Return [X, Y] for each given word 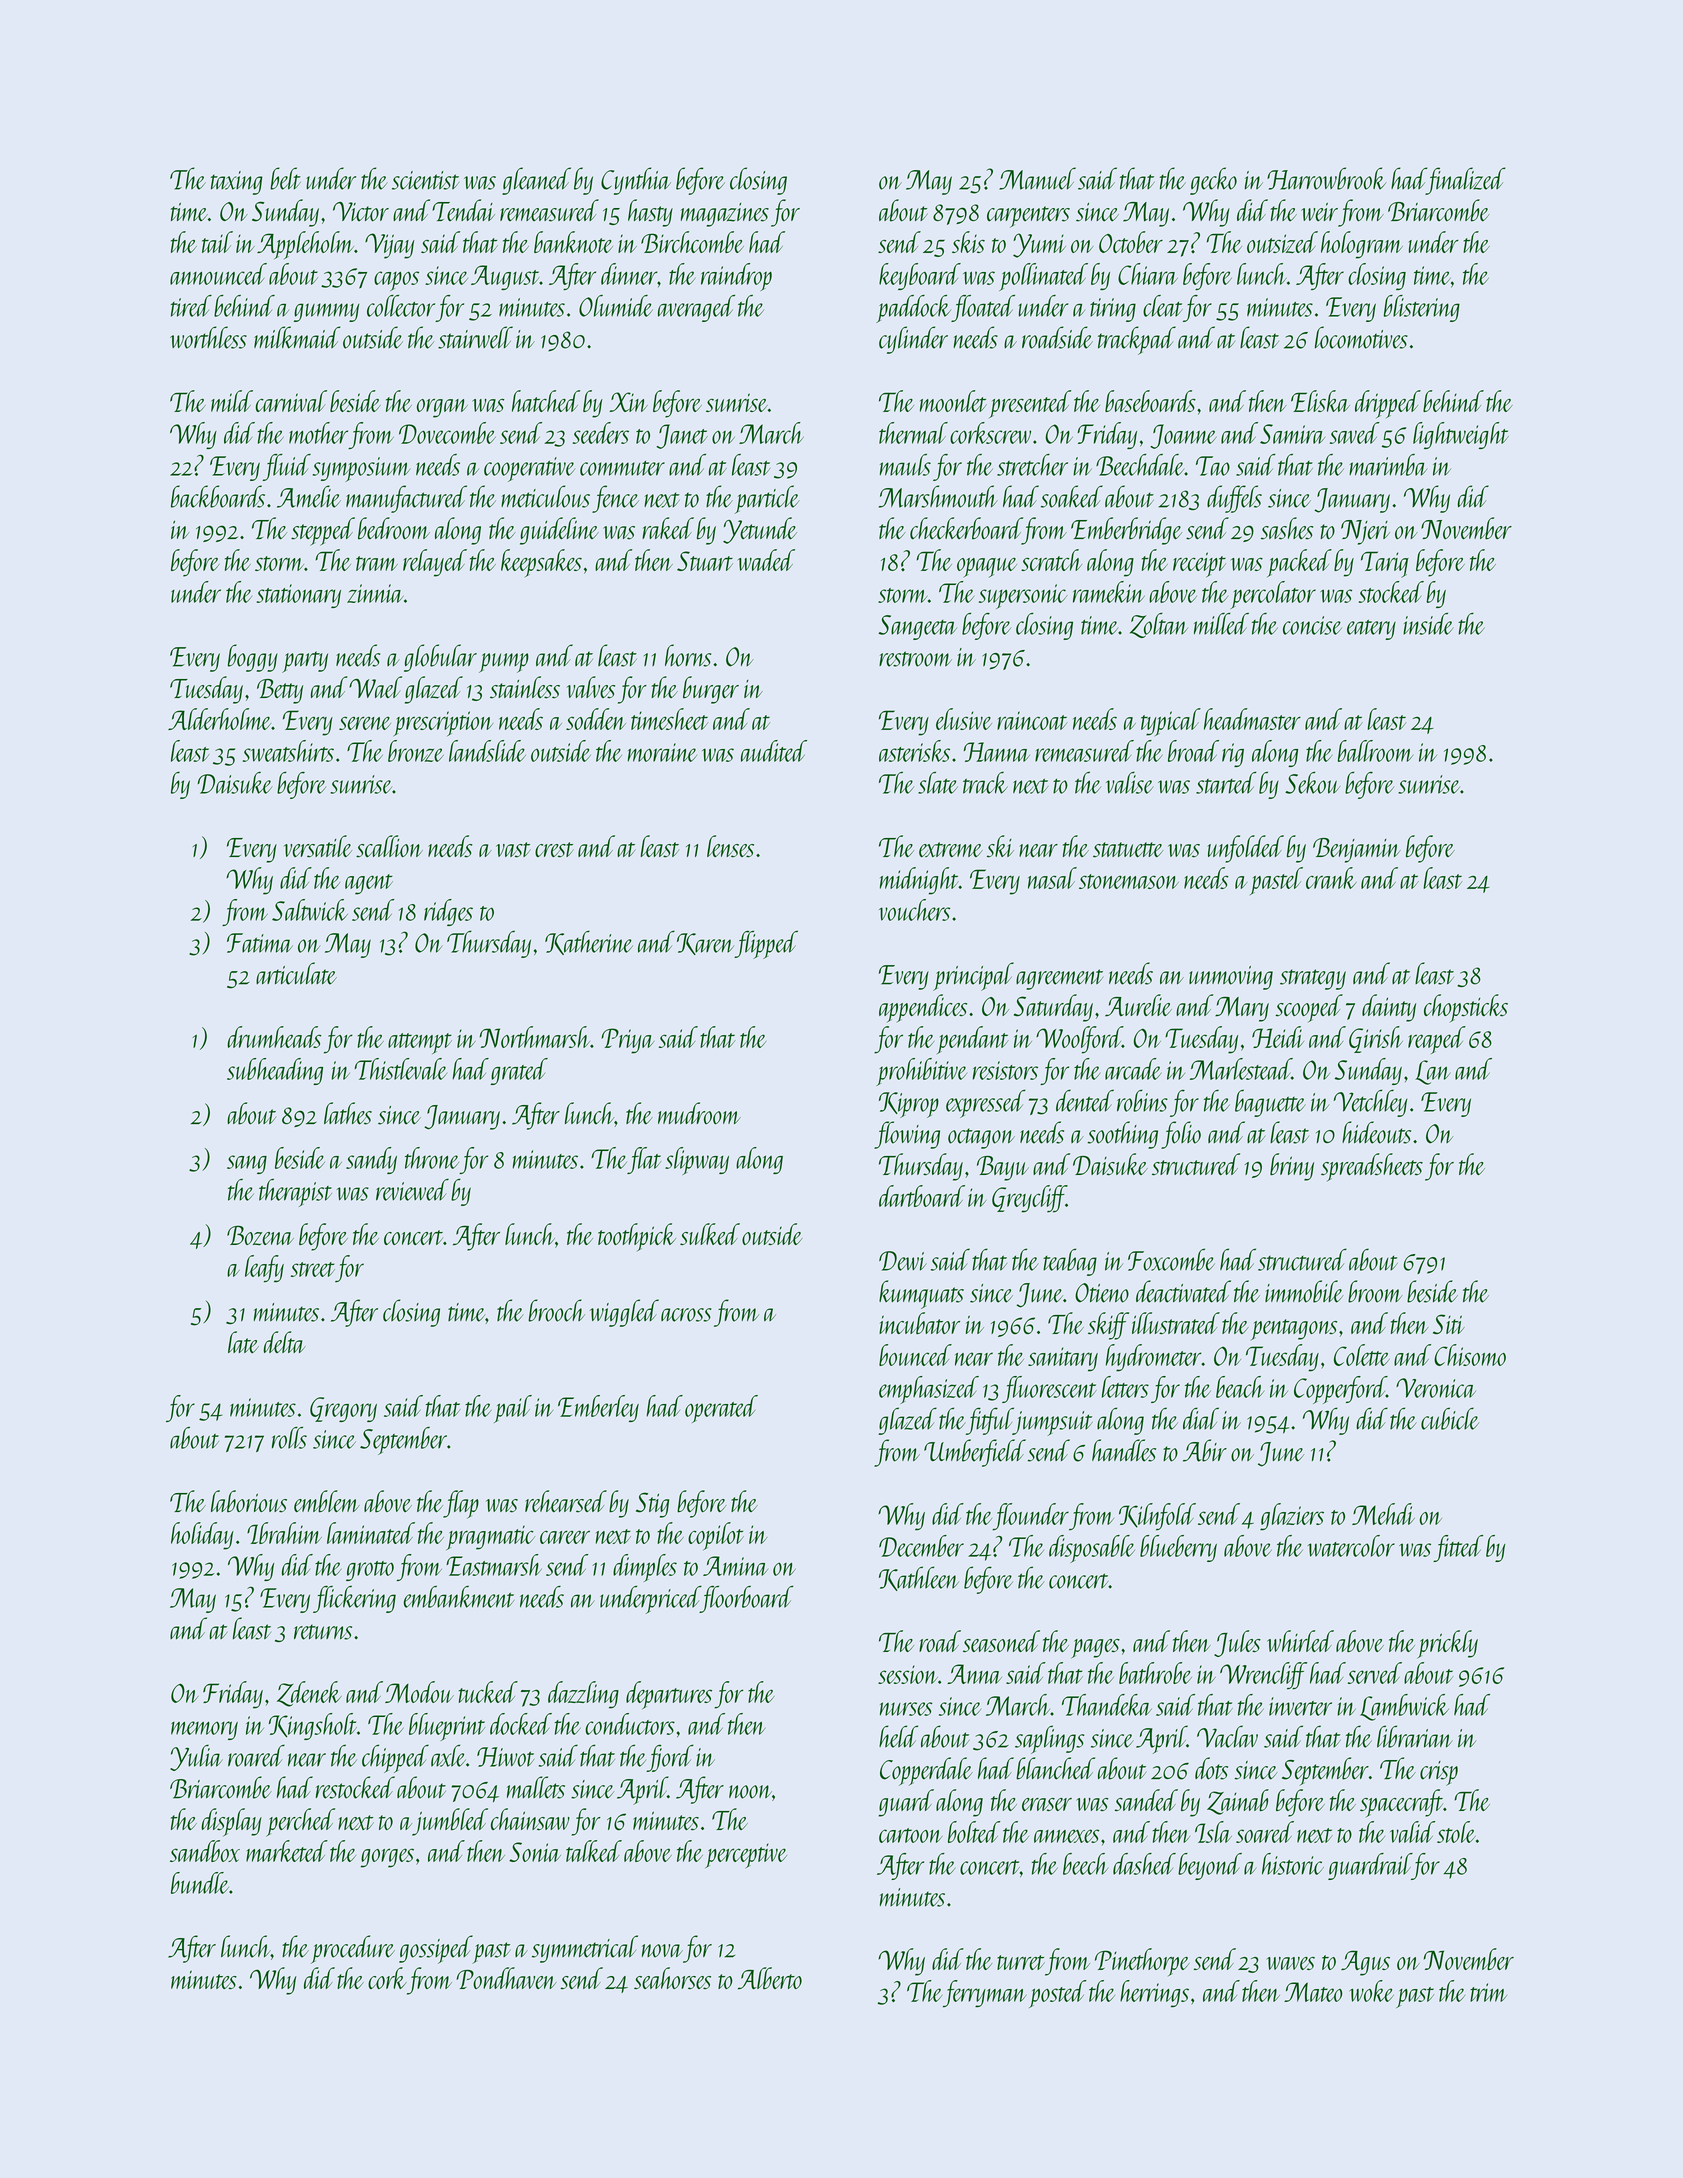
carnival [291, 401]
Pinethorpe [1142, 1962]
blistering [1422, 308]
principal [973, 976]
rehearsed [566, 1501]
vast [513, 850]
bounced [915, 1355]
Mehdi [1383, 1514]
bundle [200, 1883]
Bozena [260, 1235]
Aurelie [1138, 1005]
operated [721, 1409]
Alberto [770, 1978]
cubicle [1450, 1418]
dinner [629, 274]
